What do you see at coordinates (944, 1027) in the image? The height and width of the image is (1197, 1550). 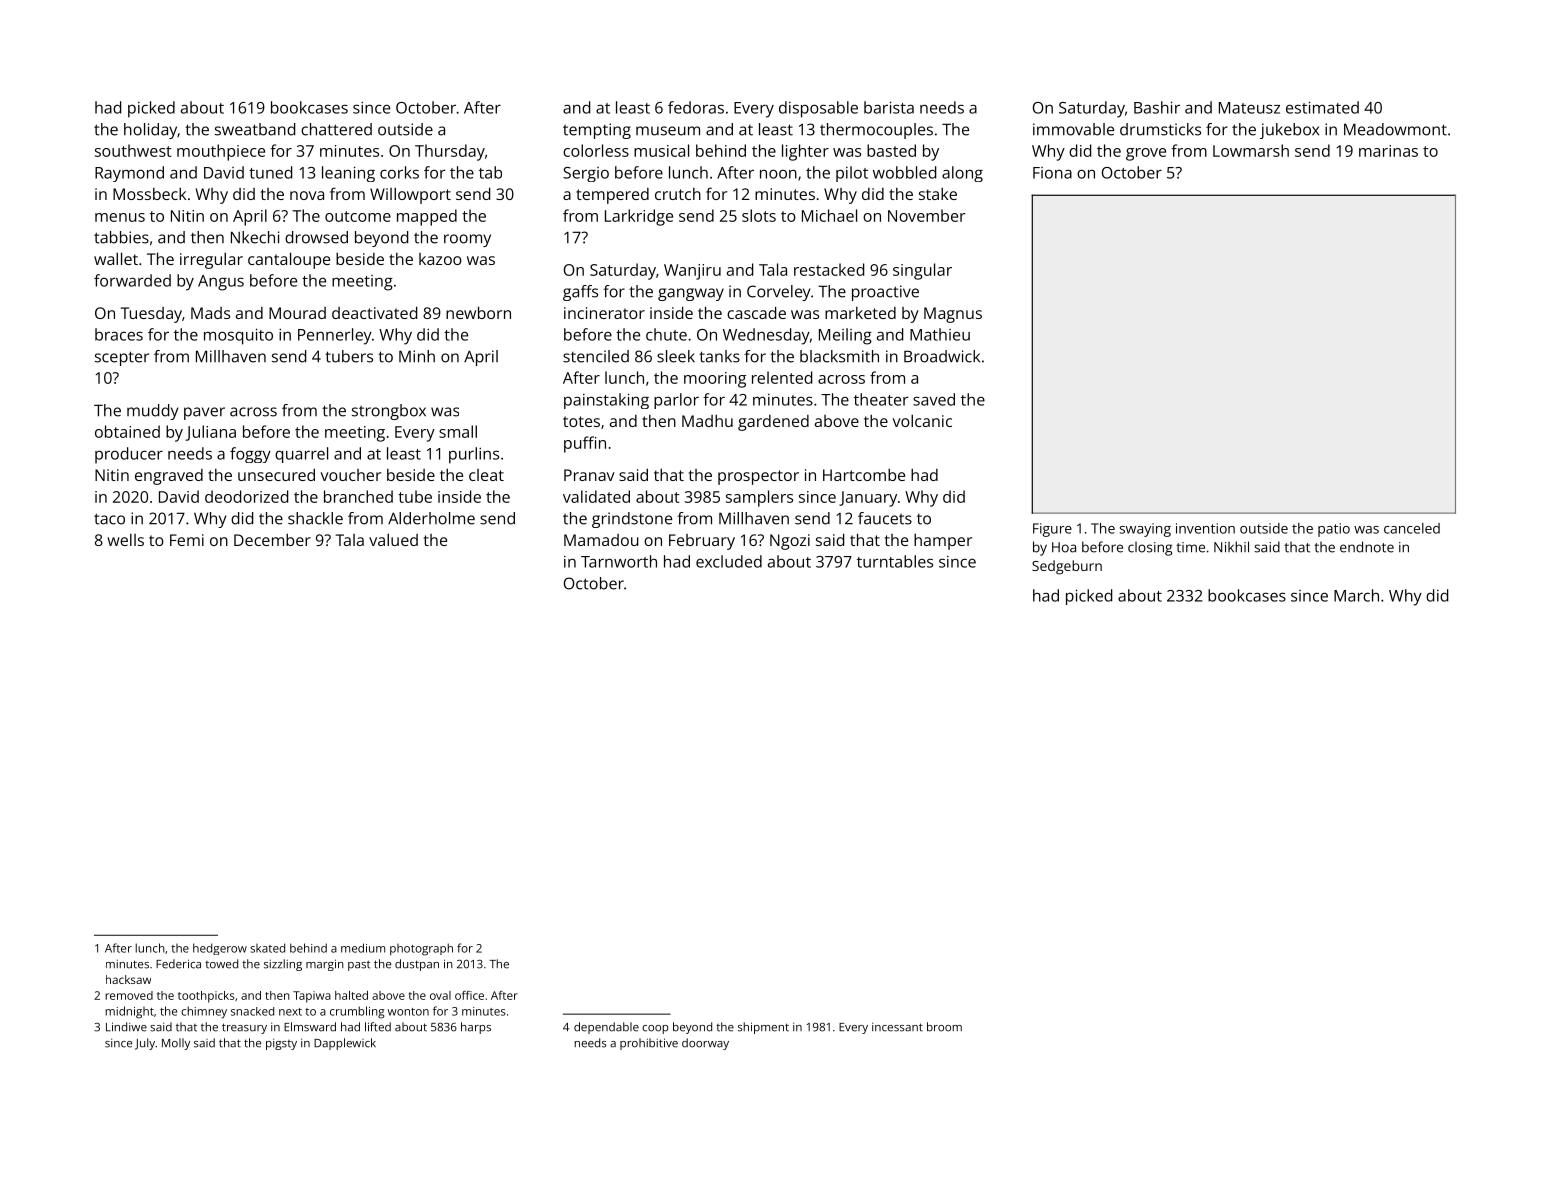 I see `broom` at bounding box center [944, 1027].
